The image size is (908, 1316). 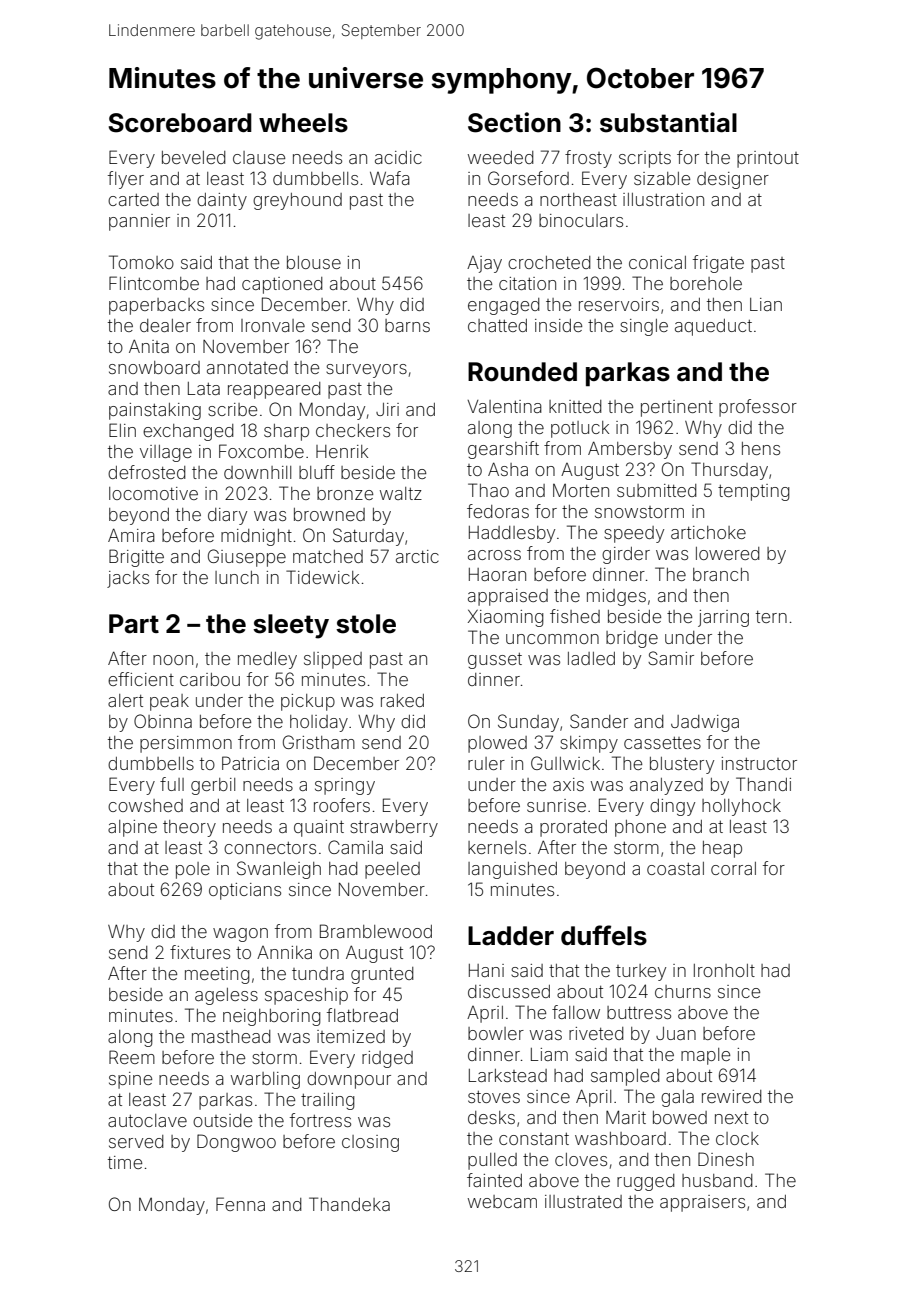 What do you see at coordinates (754, 492) in the document?
I see `tempting` at bounding box center [754, 492].
